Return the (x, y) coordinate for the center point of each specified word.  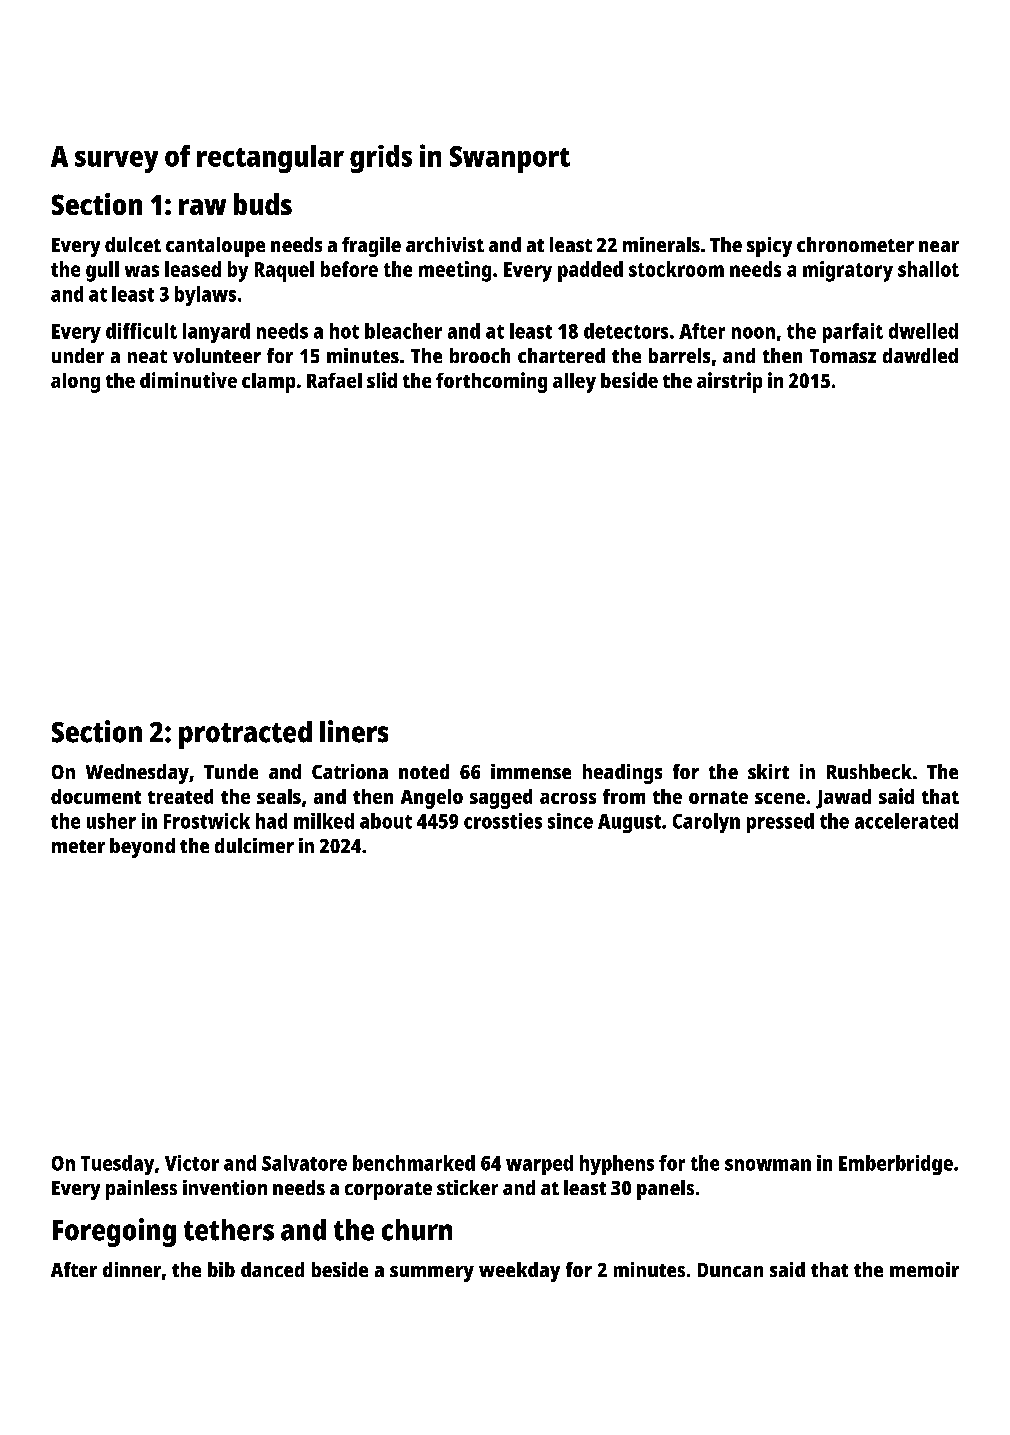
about (386, 821)
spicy (769, 247)
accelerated (906, 821)
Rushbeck (869, 771)
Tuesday (117, 1165)
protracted (245, 735)
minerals (661, 244)
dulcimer (254, 845)
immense (531, 771)
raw (202, 207)
